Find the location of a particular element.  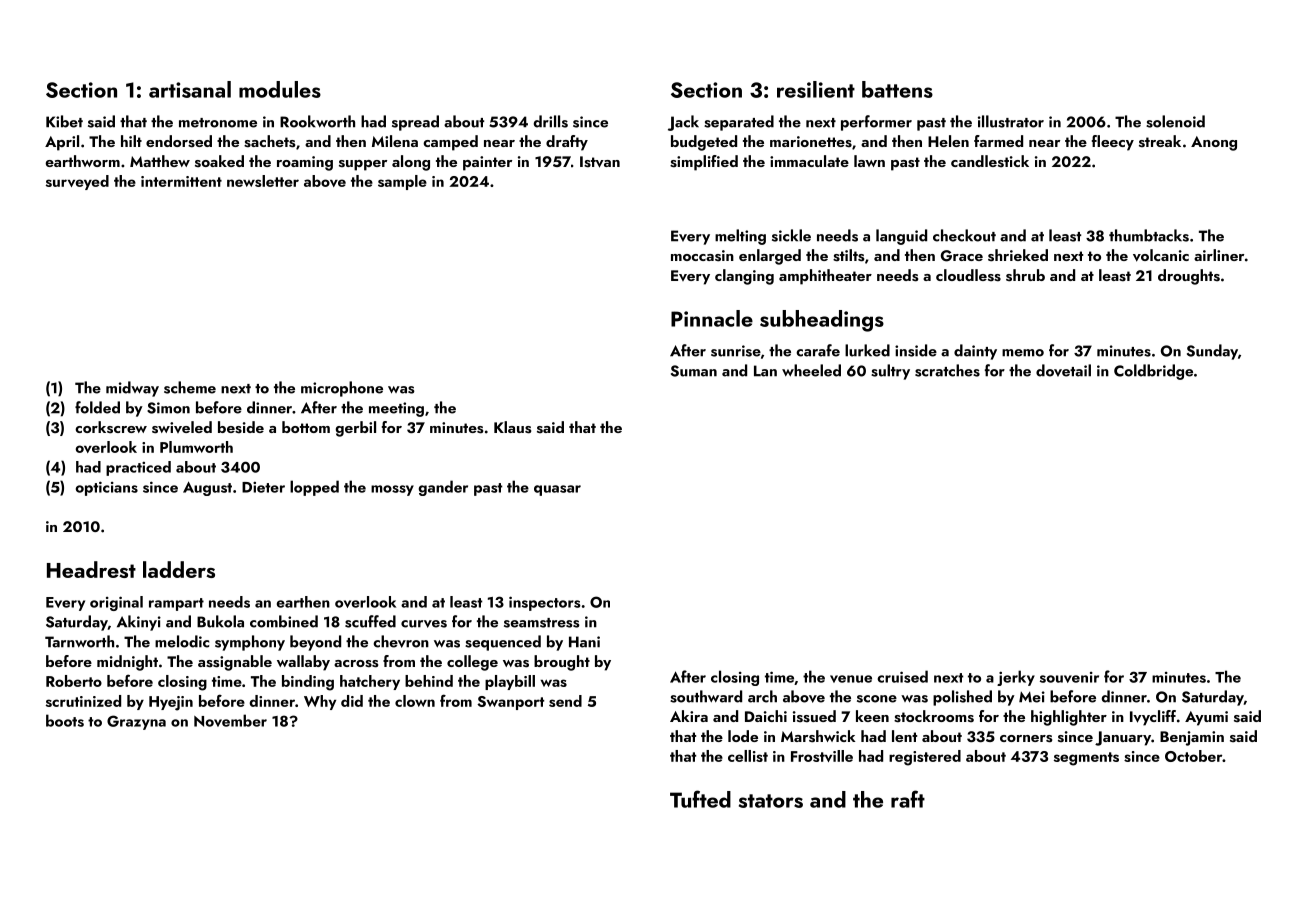

resilient is located at coordinates (816, 89).
